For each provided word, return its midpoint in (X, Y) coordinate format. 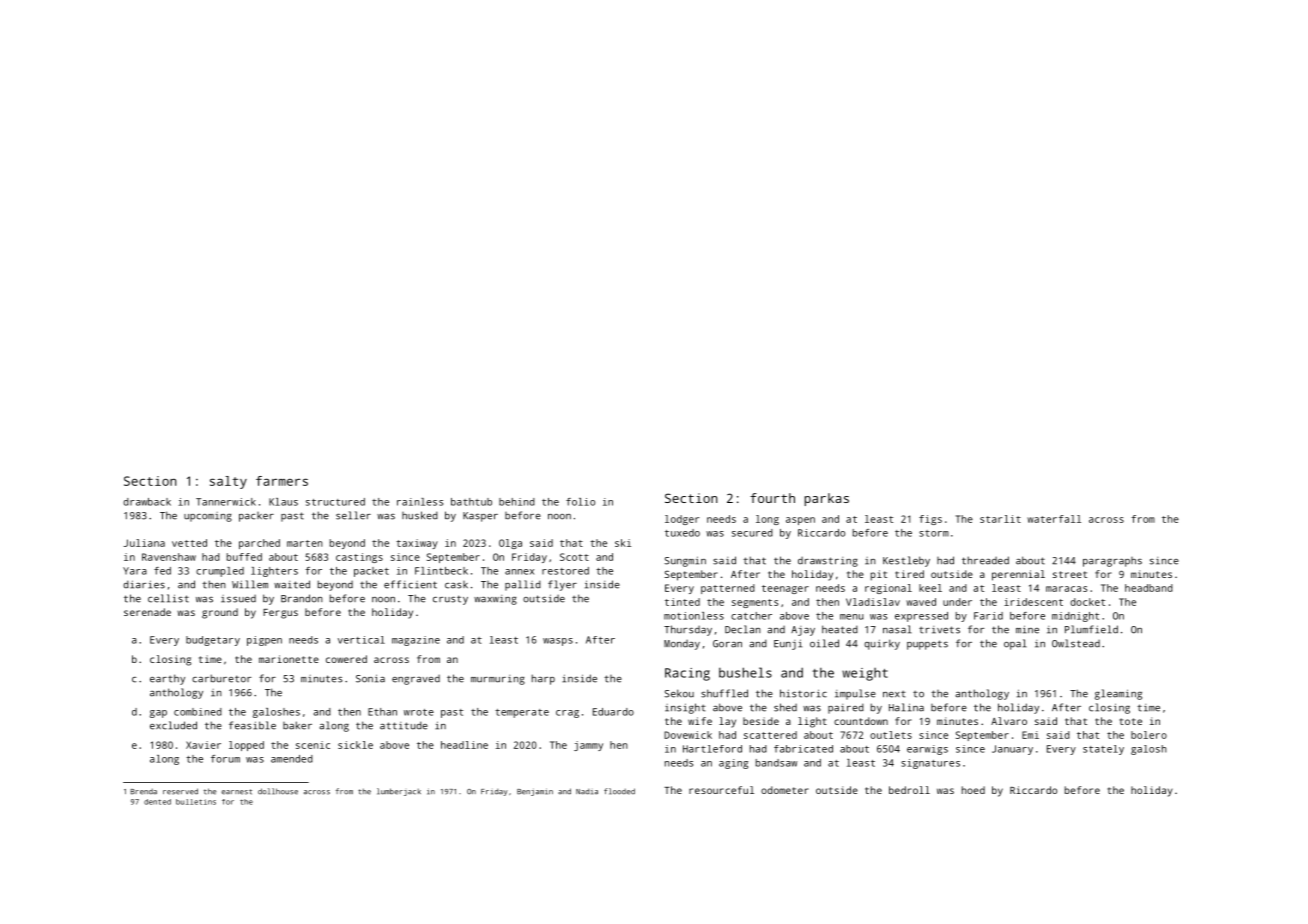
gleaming (1118, 694)
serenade (147, 612)
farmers (282, 481)
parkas (826, 499)
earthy (167, 679)
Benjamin (535, 792)
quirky (882, 644)
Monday (682, 645)
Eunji (788, 644)
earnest (237, 792)
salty (228, 482)
